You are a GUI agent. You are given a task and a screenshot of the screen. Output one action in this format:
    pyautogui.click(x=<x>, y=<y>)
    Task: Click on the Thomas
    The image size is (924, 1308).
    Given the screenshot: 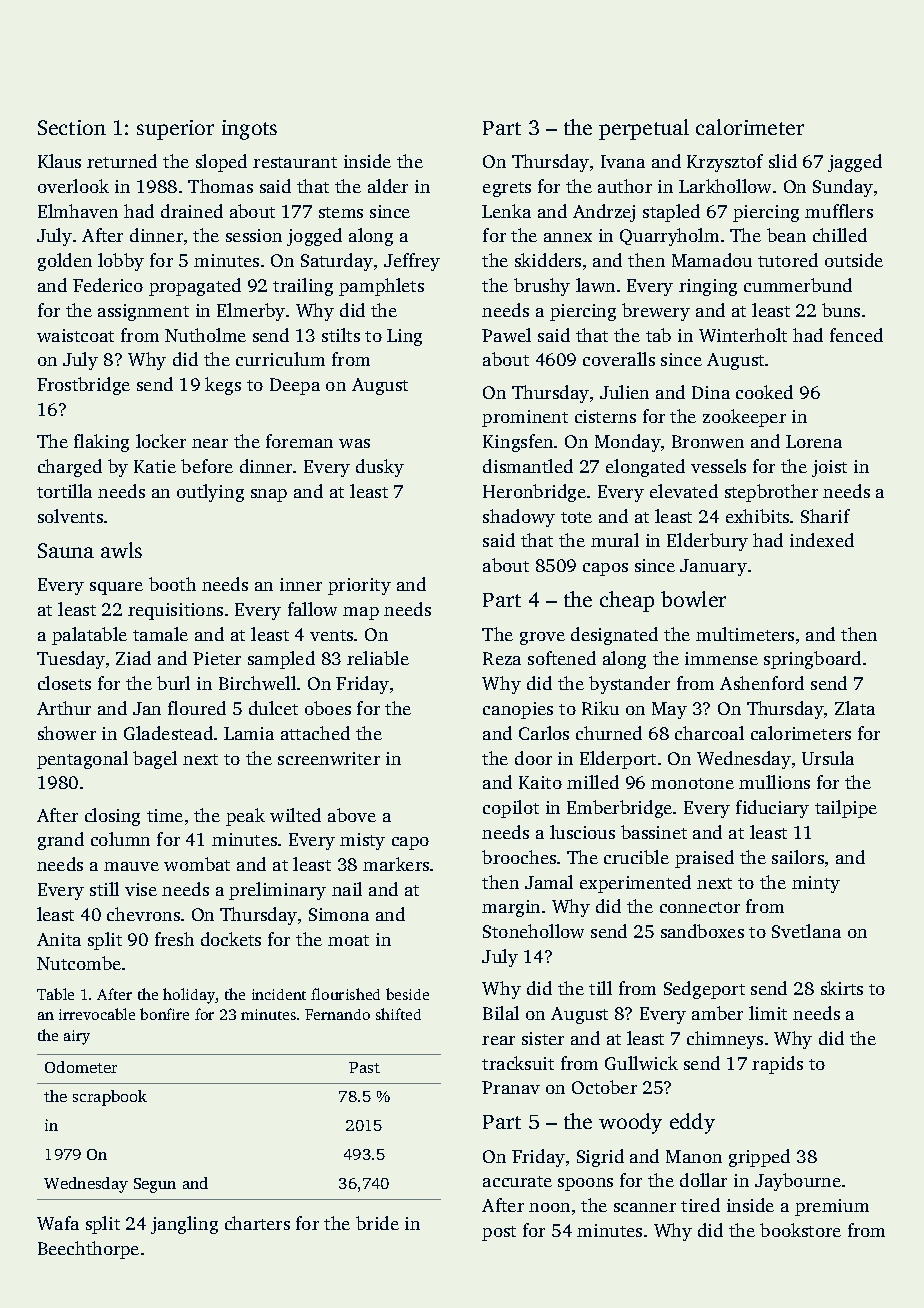 What is the action you would take?
    pyautogui.click(x=220, y=186)
